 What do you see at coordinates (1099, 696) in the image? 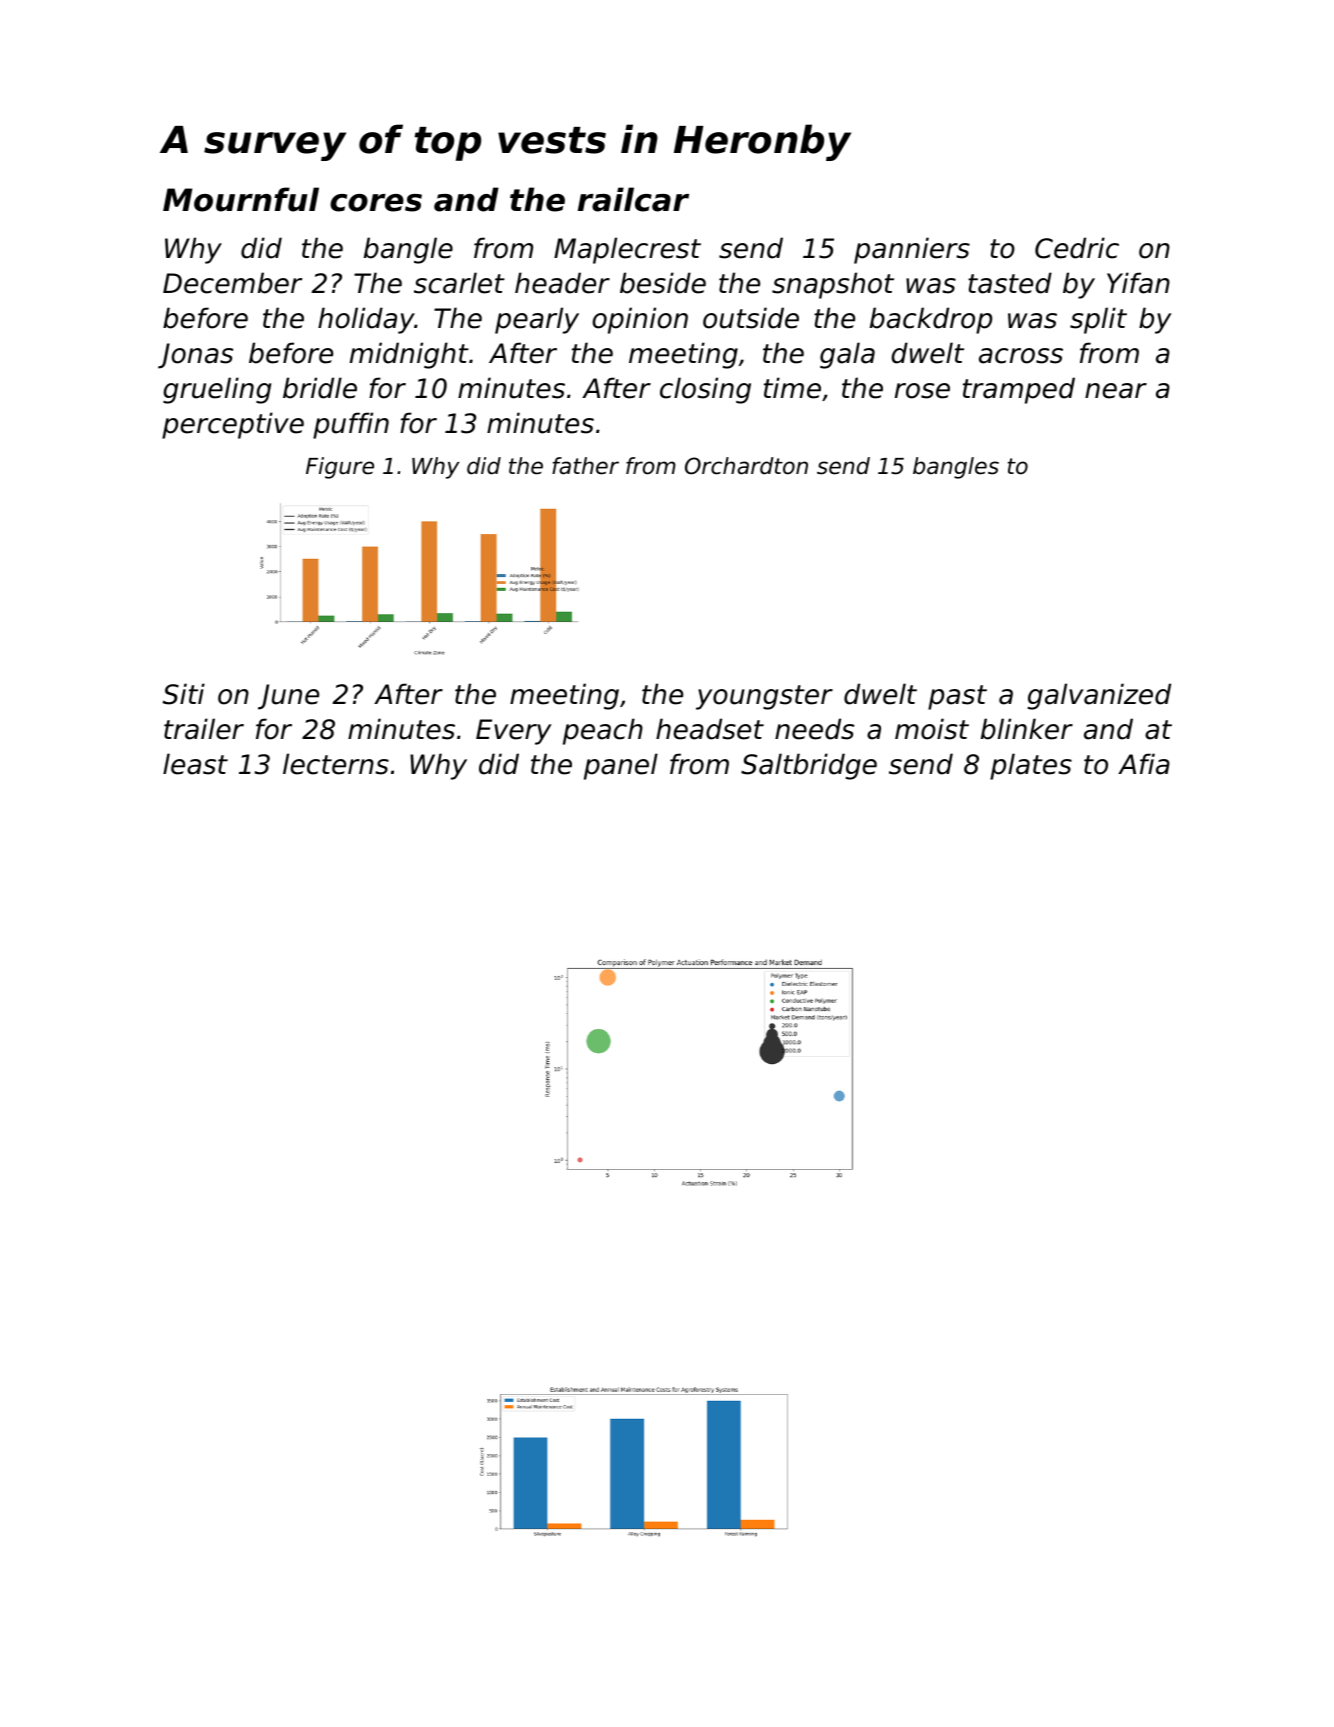
I see `galvanized` at bounding box center [1099, 696].
